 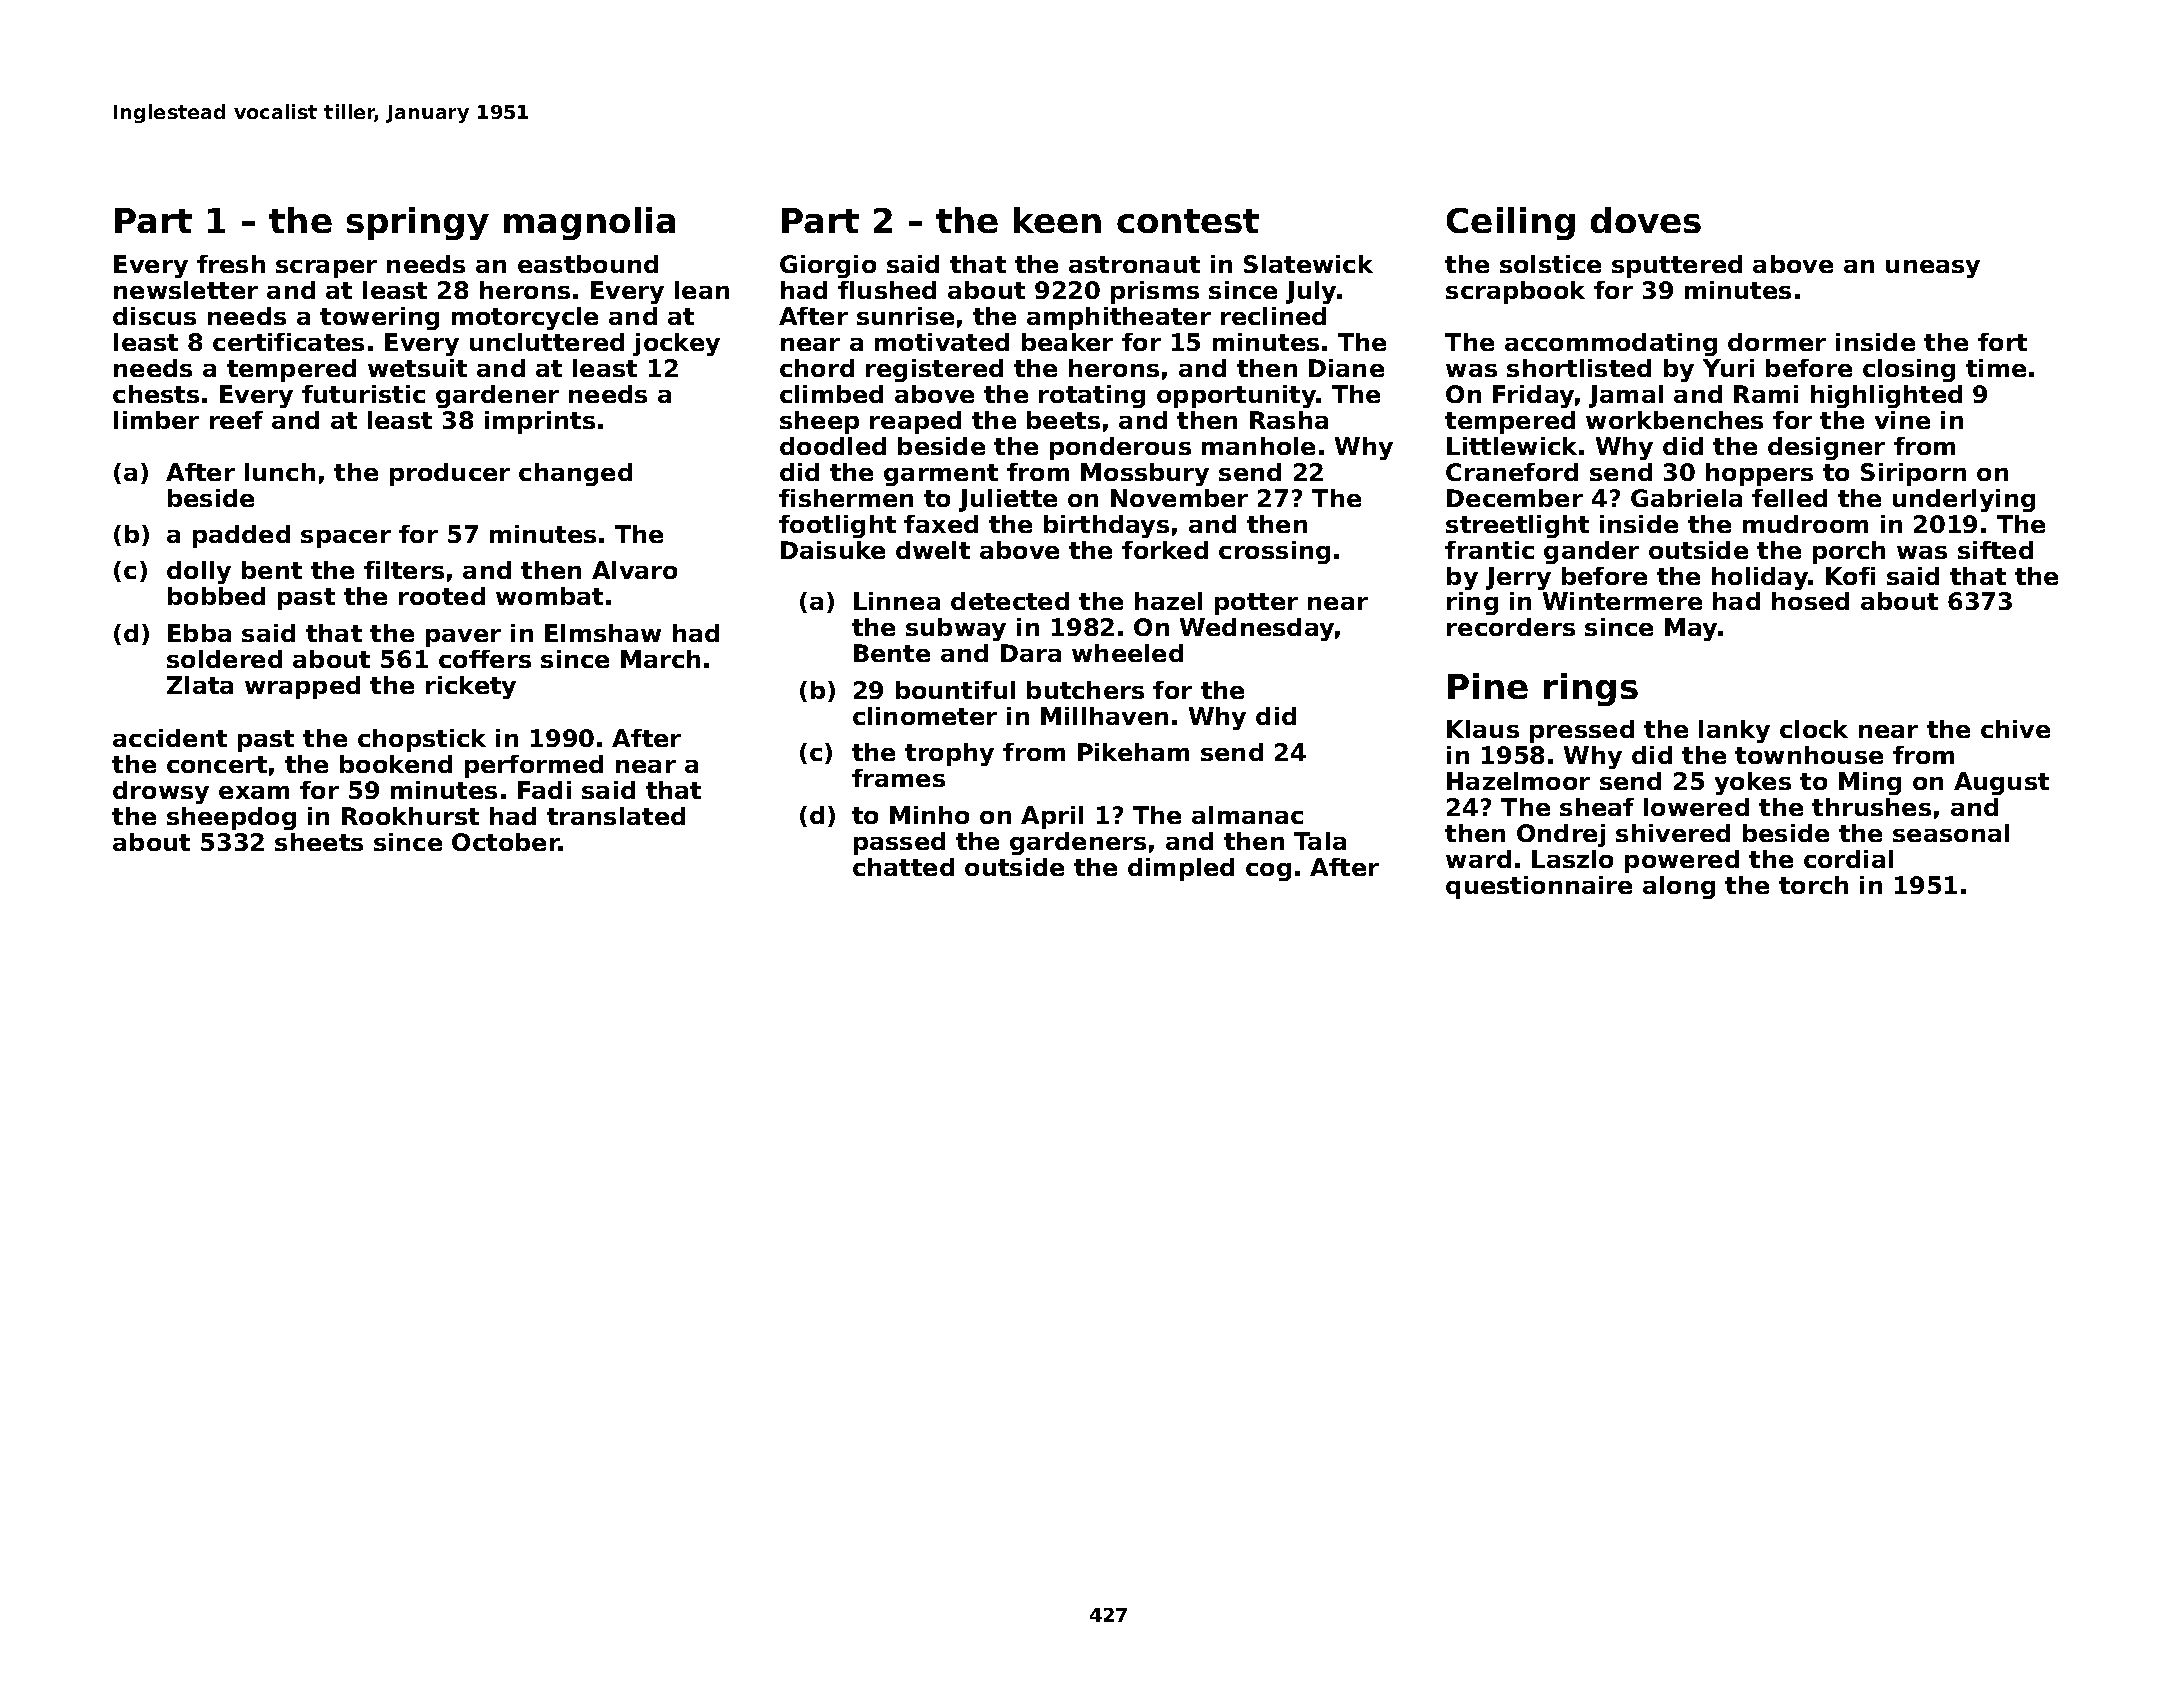 I want to click on certificates, so click(x=288, y=342).
